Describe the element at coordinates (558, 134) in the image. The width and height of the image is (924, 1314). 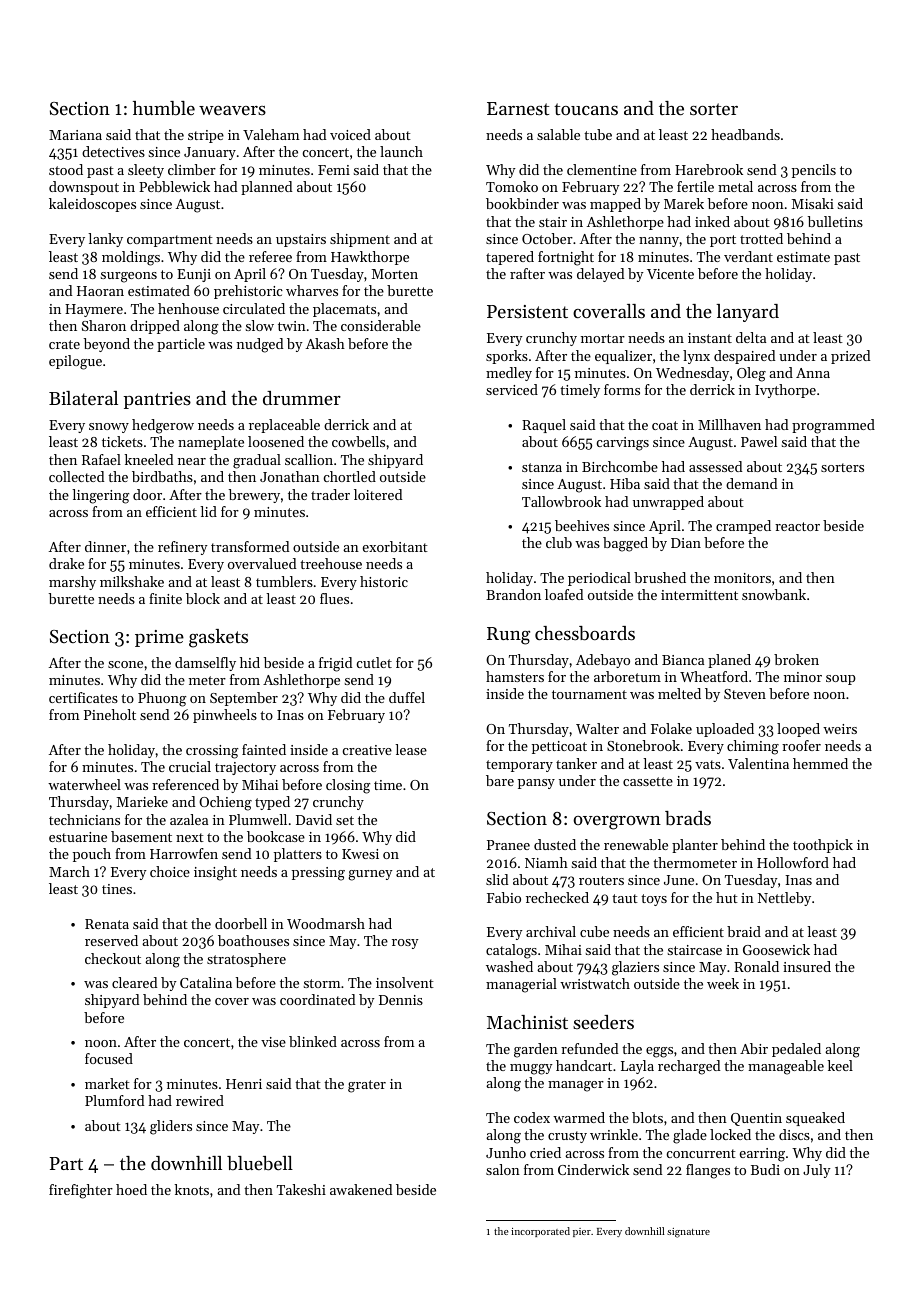
I see `salable` at that location.
